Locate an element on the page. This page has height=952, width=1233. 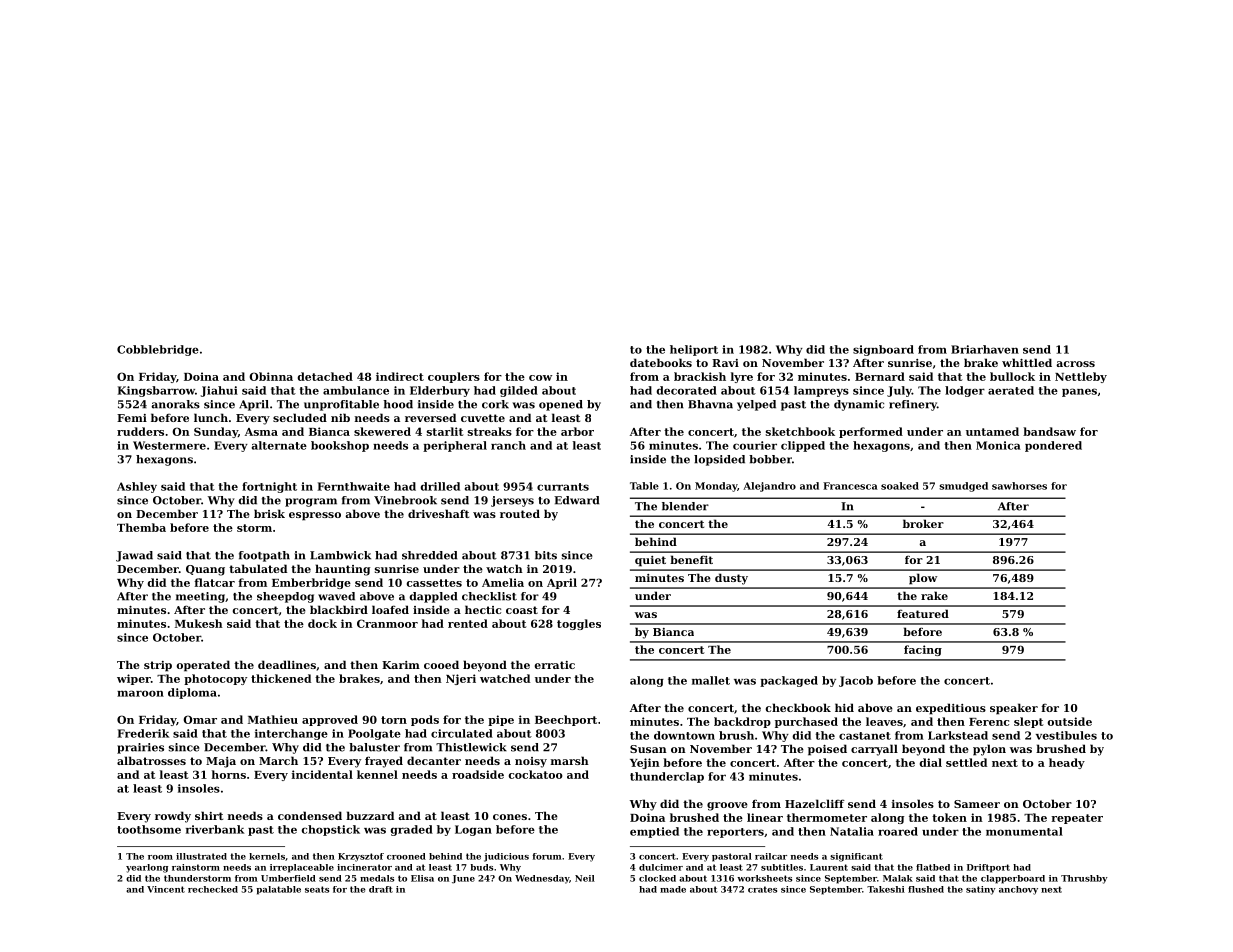
heliport is located at coordinates (694, 350).
